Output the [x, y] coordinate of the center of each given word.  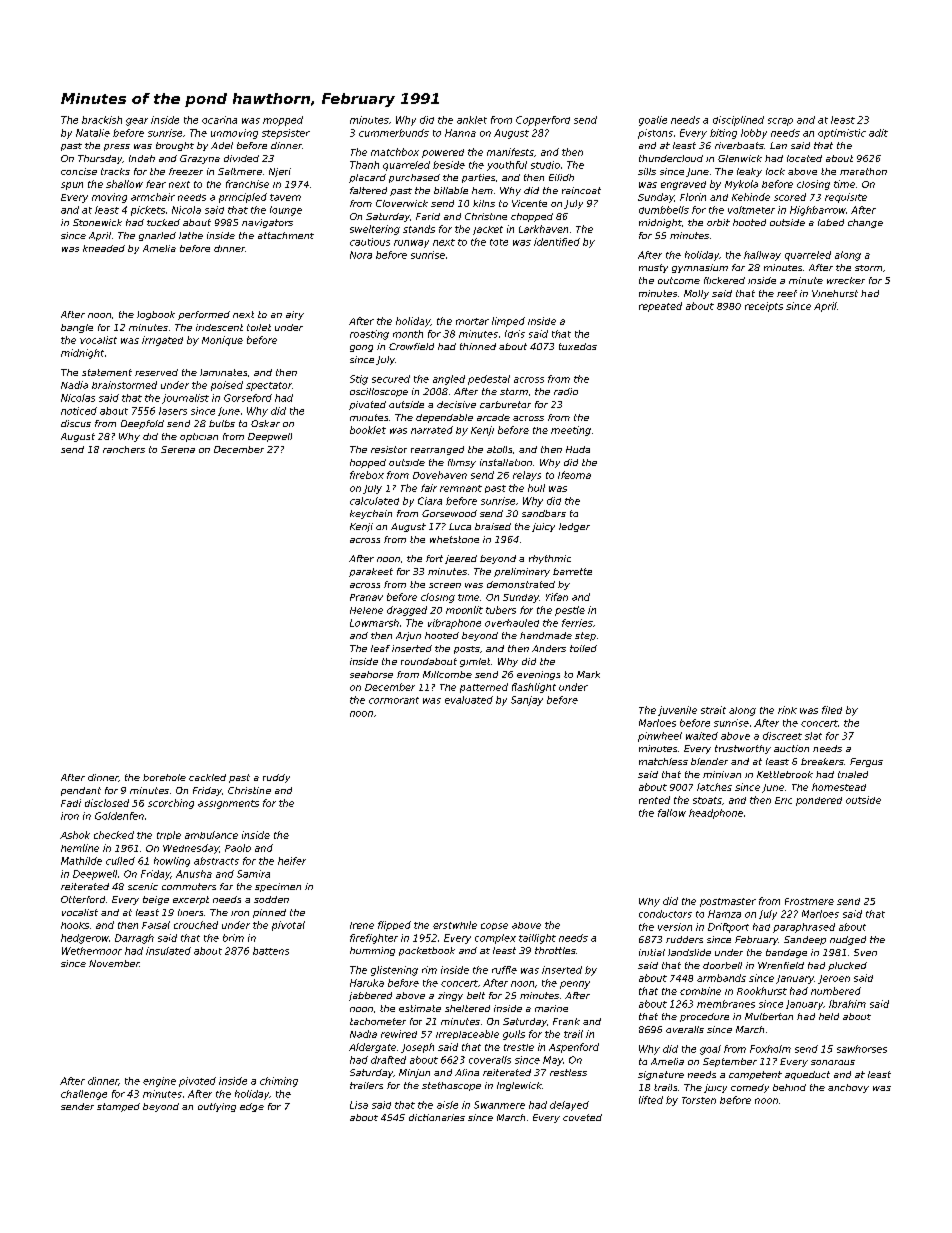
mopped [283, 121]
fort [434, 558]
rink [787, 710]
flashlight [534, 688]
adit [878, 133]
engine [159, 1082]
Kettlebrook [785, 774]
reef [787, 293]
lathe [191, 235]
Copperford [543, 121]
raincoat [581, 190]
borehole [164, 777]
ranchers [124, 449]
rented [654, 800]
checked [114, 835]
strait [713, 710]
